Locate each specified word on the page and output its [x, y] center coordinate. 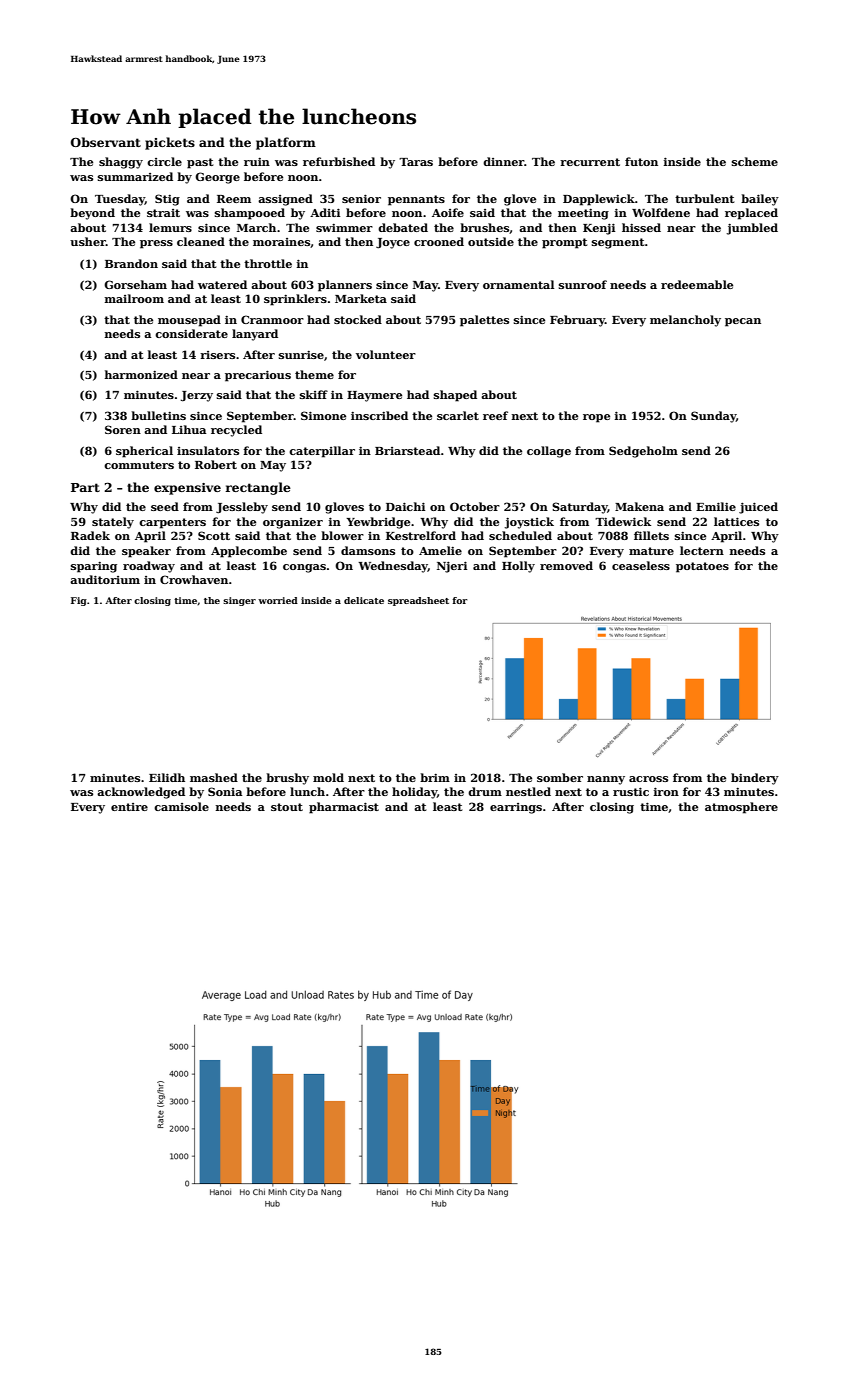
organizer [293, 523]
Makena [639, 506]
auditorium [105, 579]
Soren [123, 429]
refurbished [339, 161]
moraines [281, 242]
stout [287, 807]
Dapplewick [599, 200]
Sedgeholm [643, 452]
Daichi [405, 506]
